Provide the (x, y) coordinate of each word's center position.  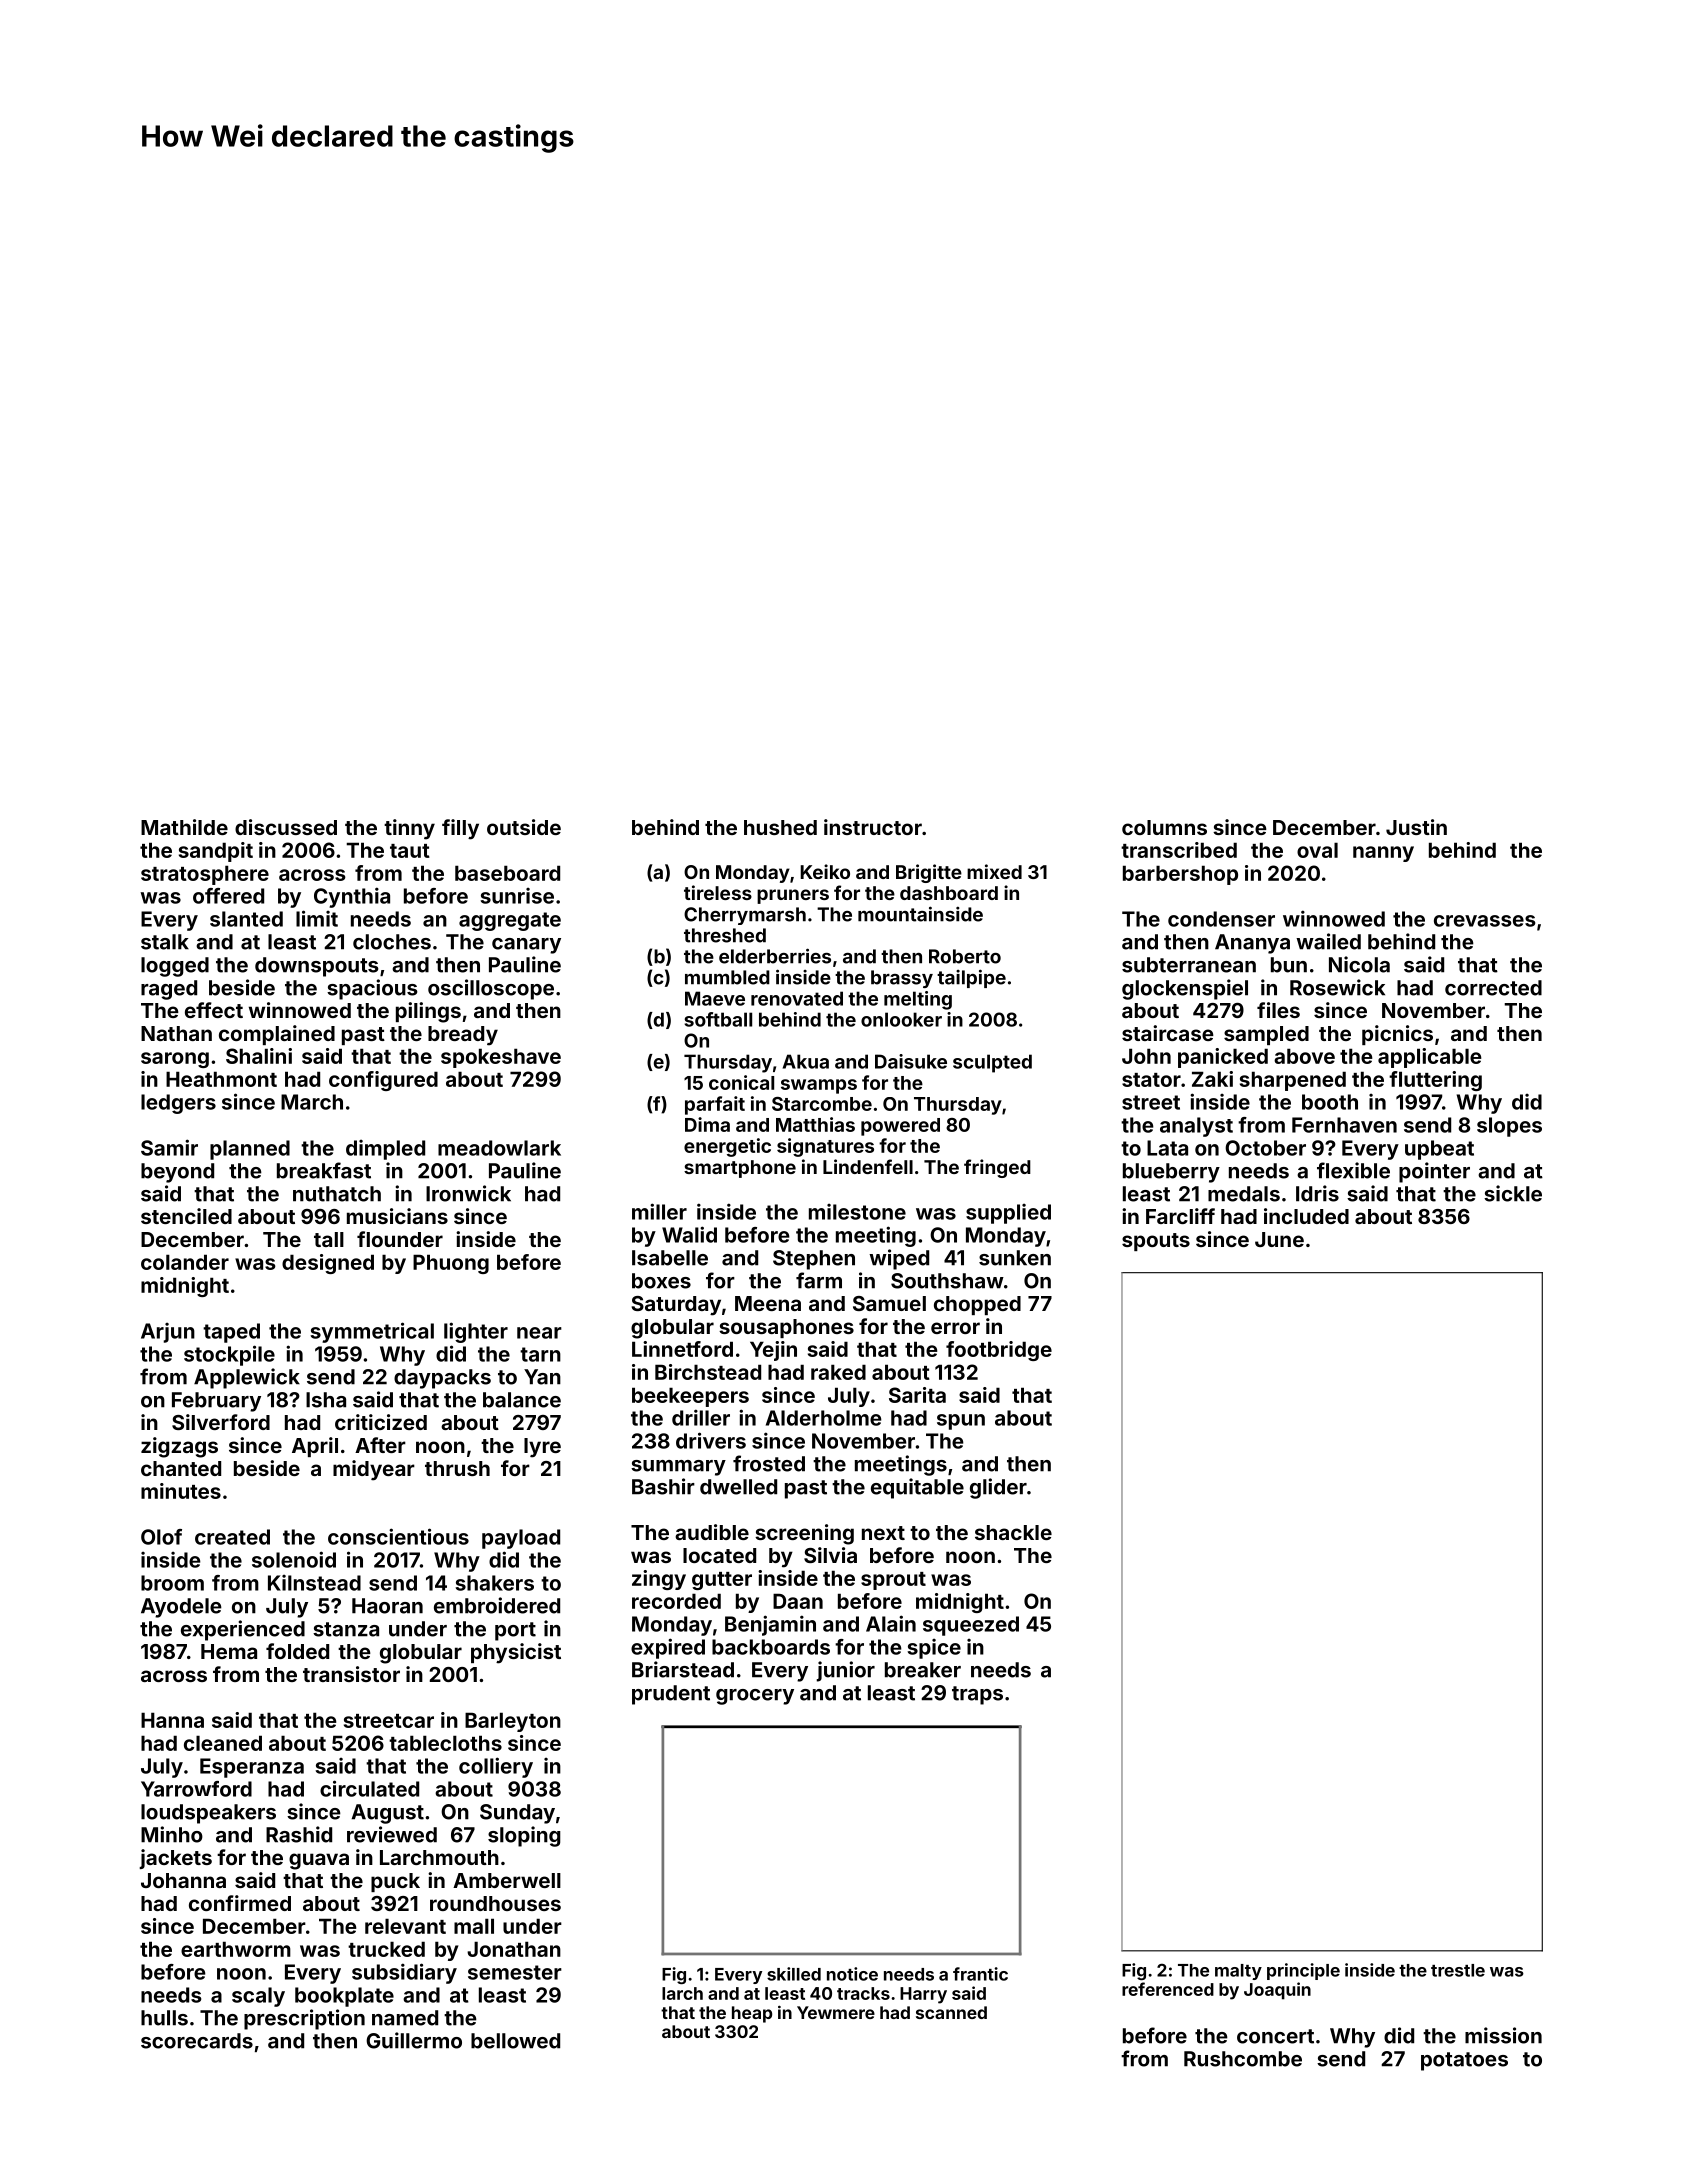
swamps (819, 1086)
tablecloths (445, 1743)
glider (998, 1488)
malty (1238, 1972)
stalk (165, 942)
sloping (524, 1836)
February (216, 1402)
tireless (718, 892)
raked (838, 1372)
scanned (951, 2012)
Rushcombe (1243, 2059)
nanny (1383, 854)
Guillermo (414, 2040)
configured (383, 1081)
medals (1244, 1194)
